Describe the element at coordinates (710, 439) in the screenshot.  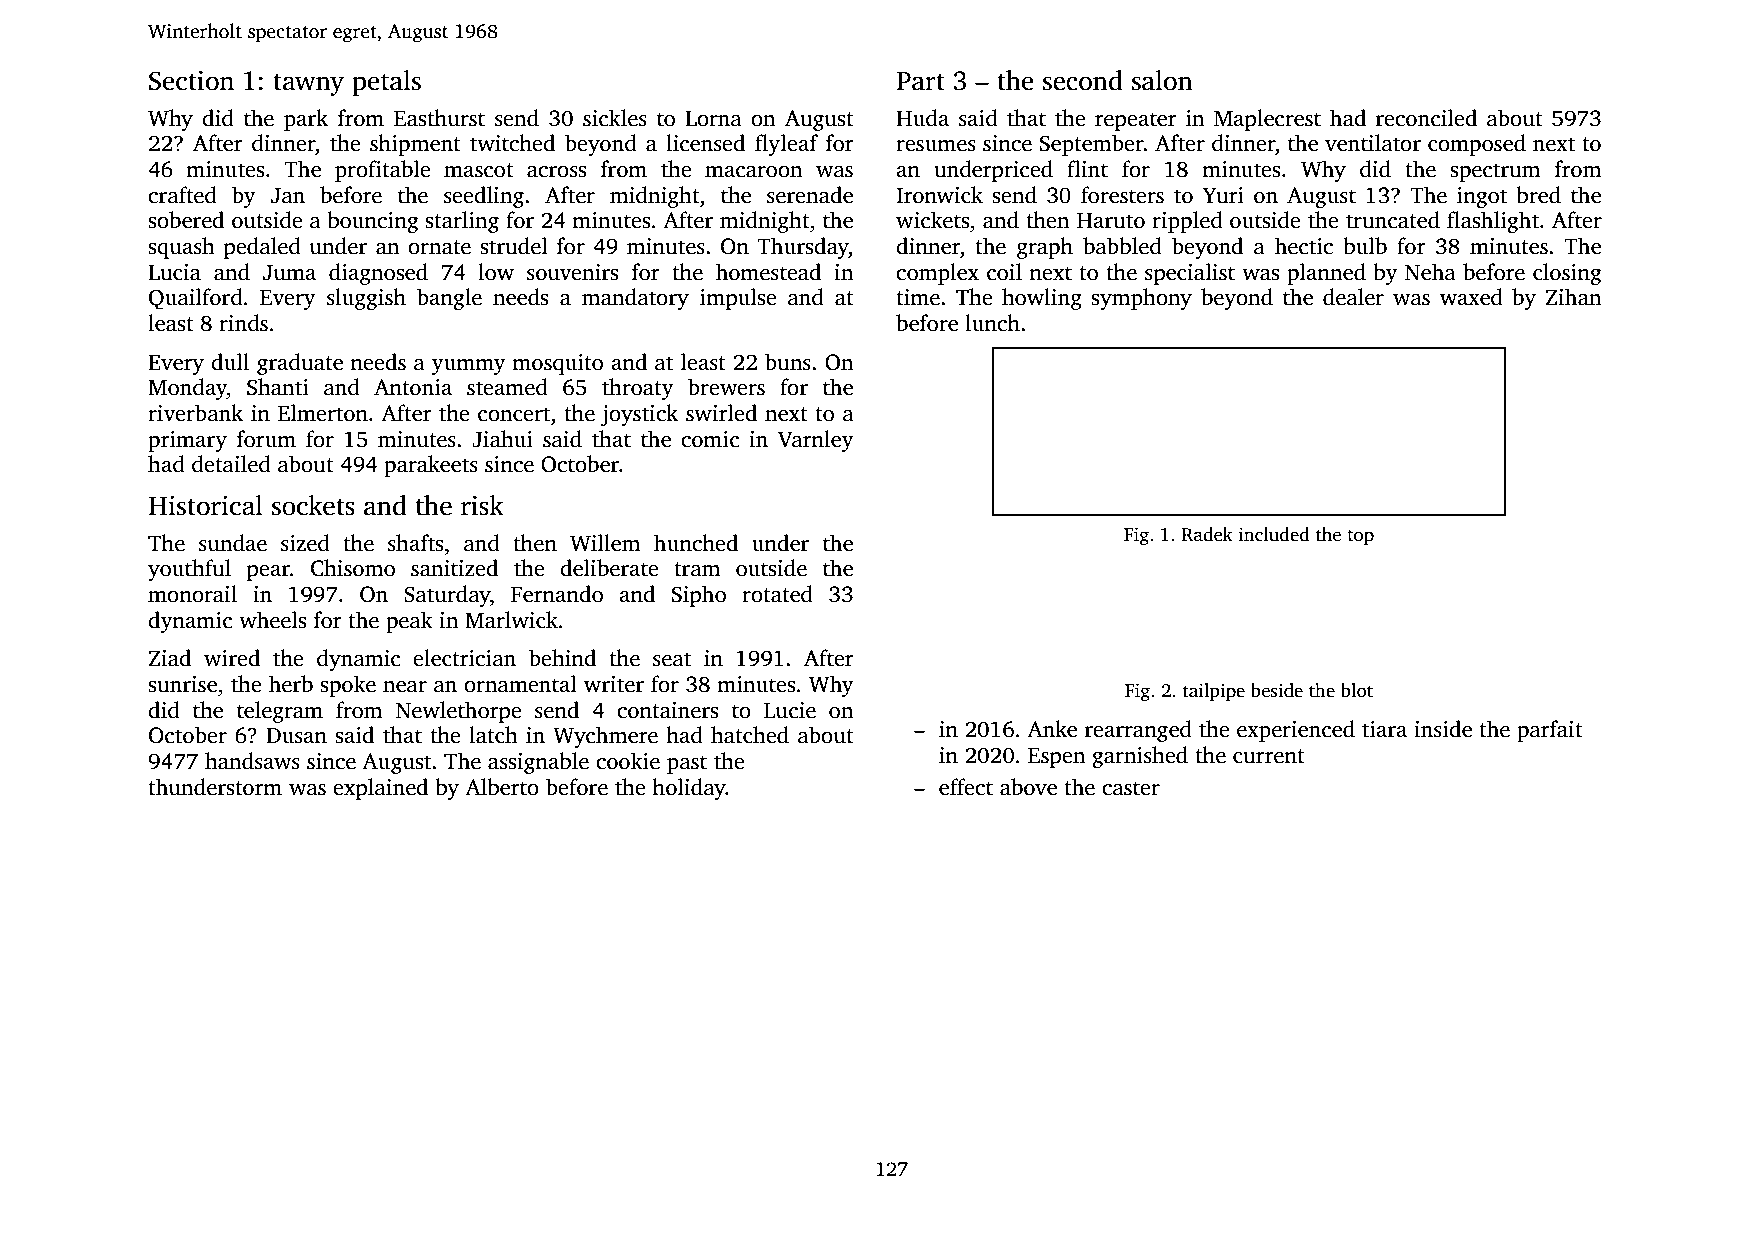
I see `comic` at that location.
